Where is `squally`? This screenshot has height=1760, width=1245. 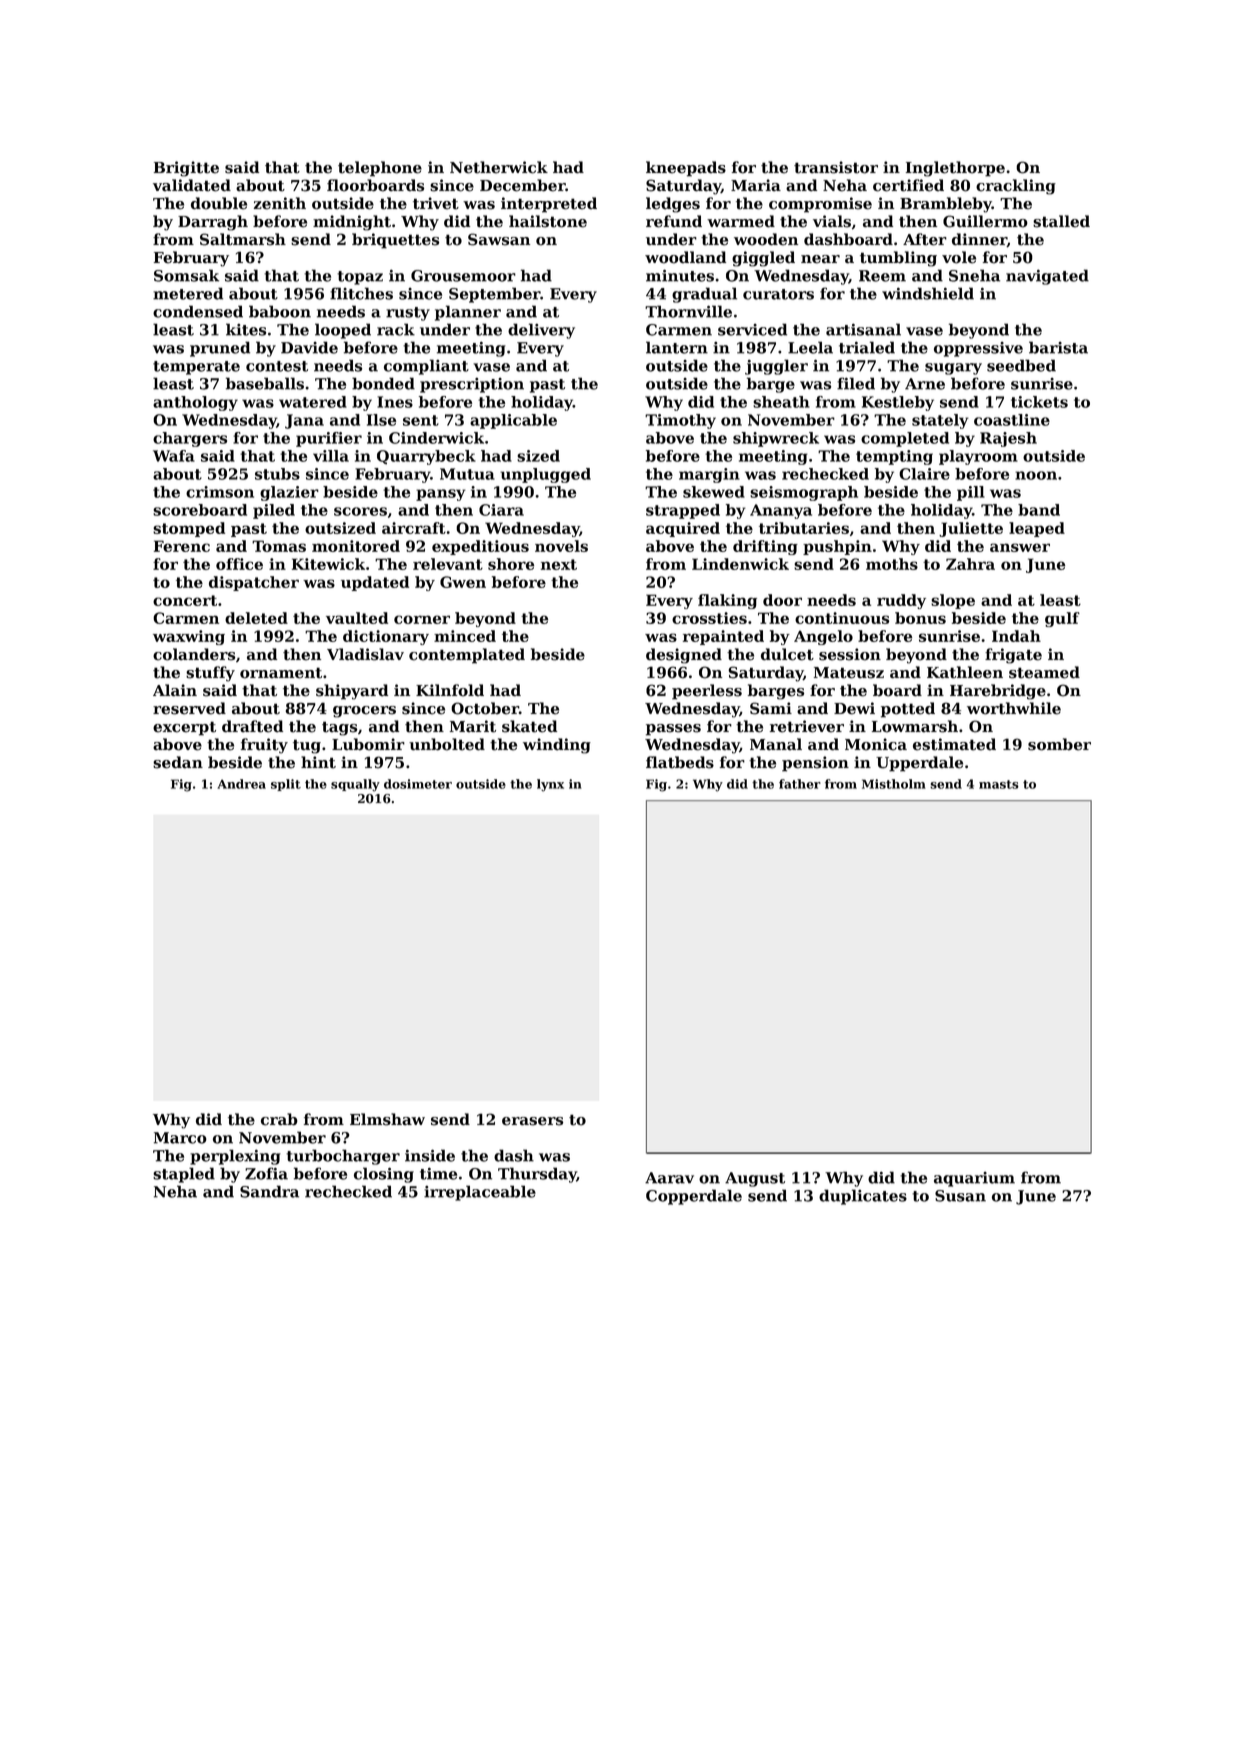
squally is located at coordinates (355, 785).
